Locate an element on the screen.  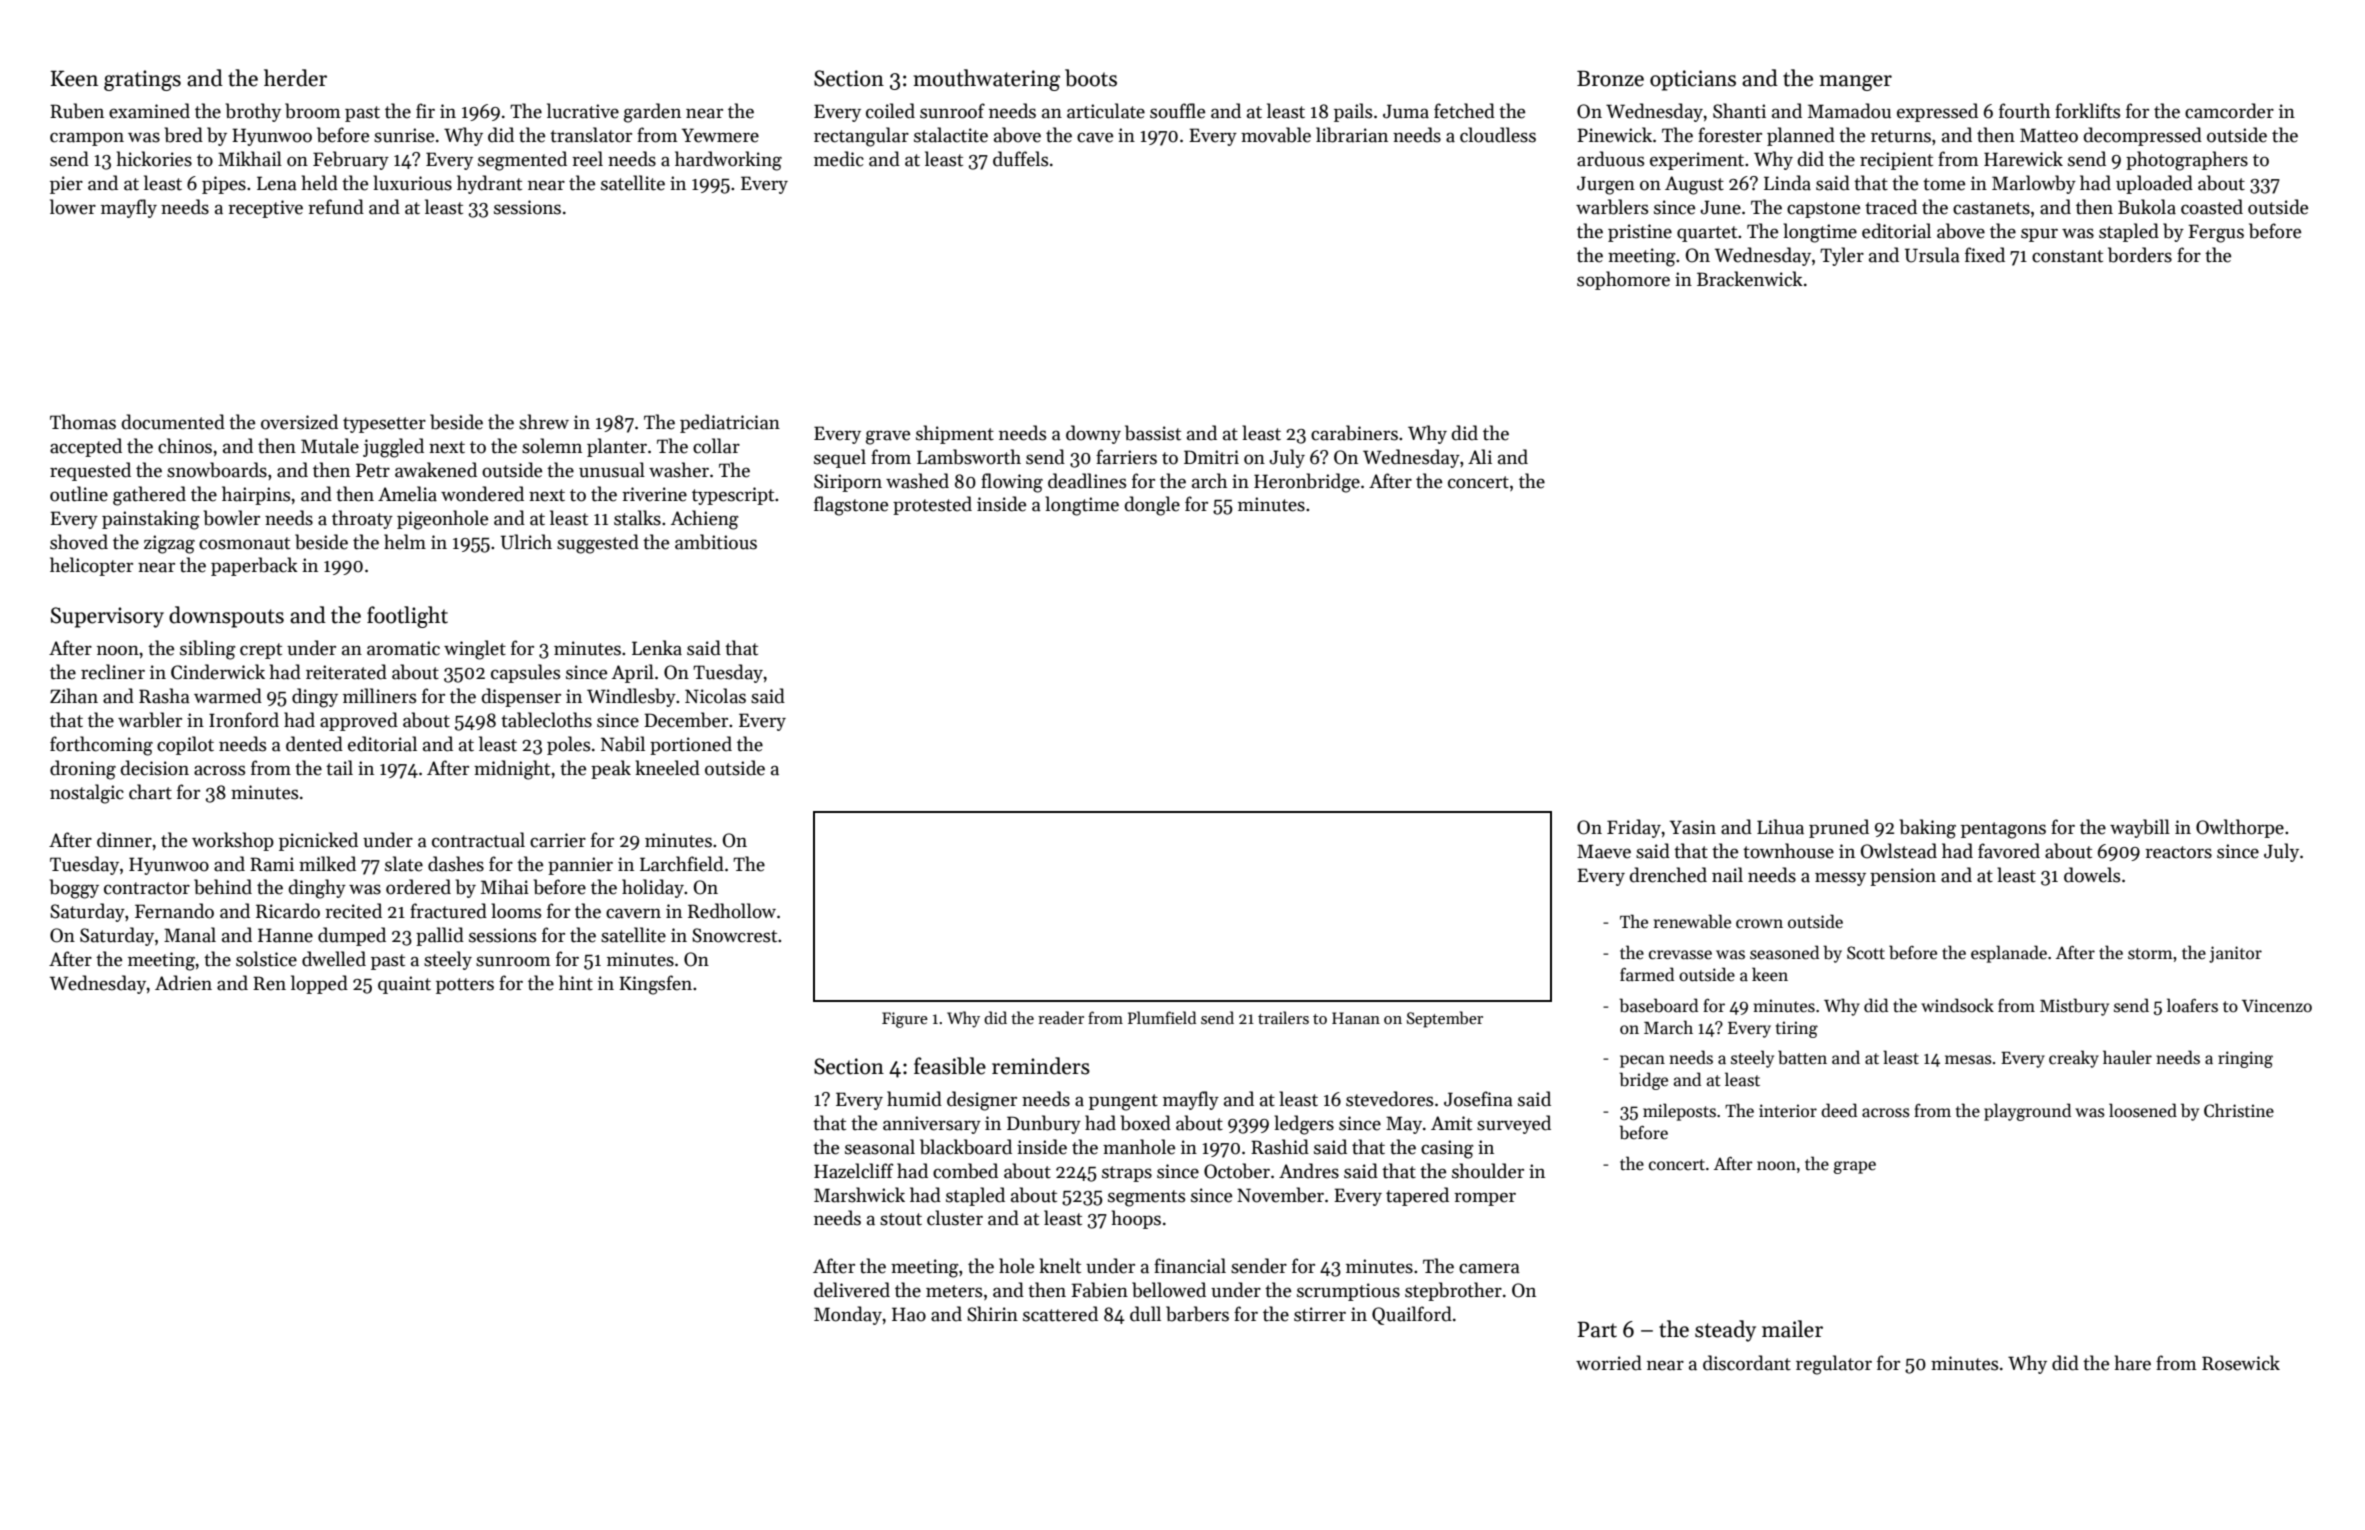
delivered is located at coordinates (852, 1290).
